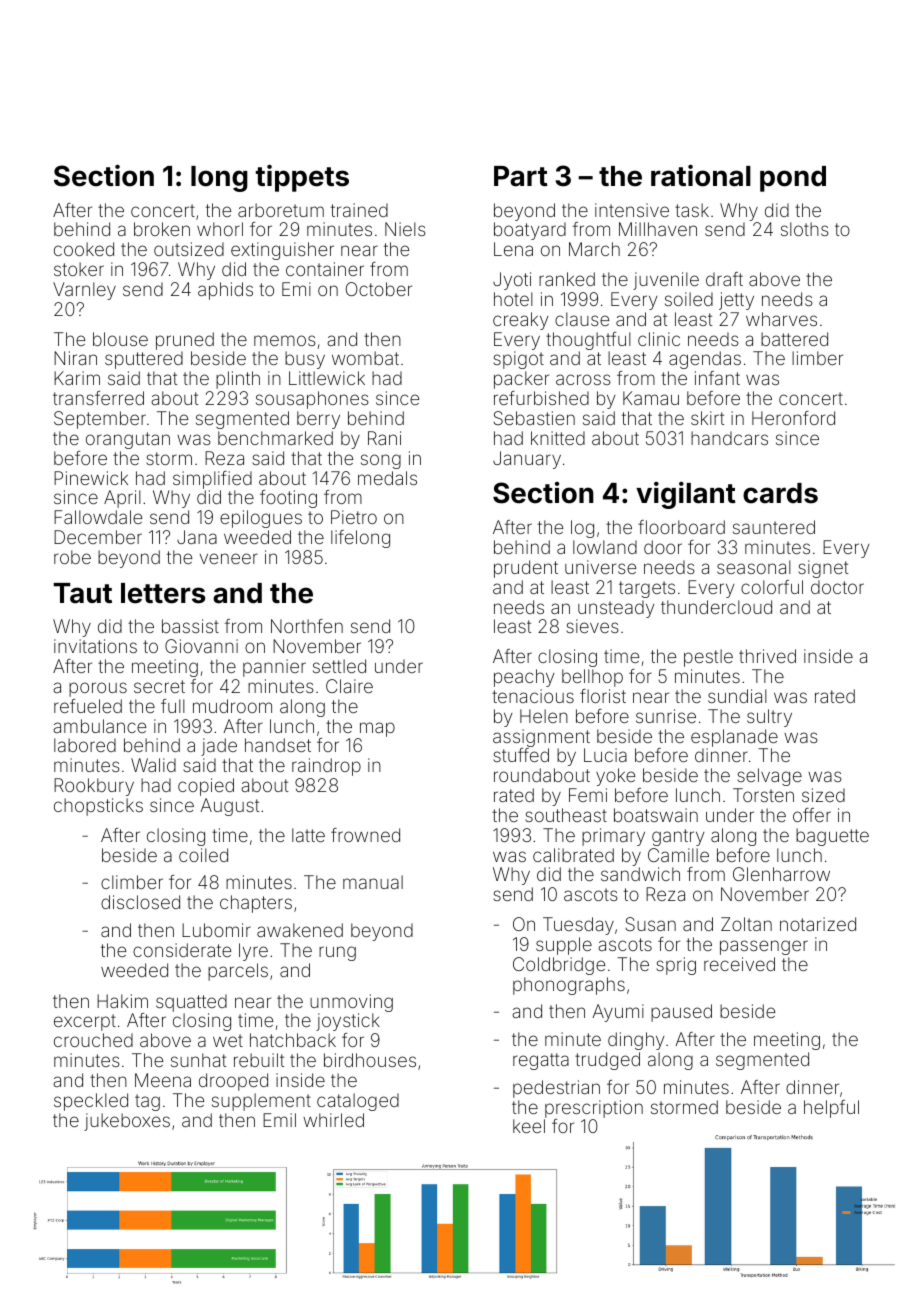  What do you see at coordinates (127, 1122) in the page?
I see `jukeboxes` at bounding box center [127, 1122].
